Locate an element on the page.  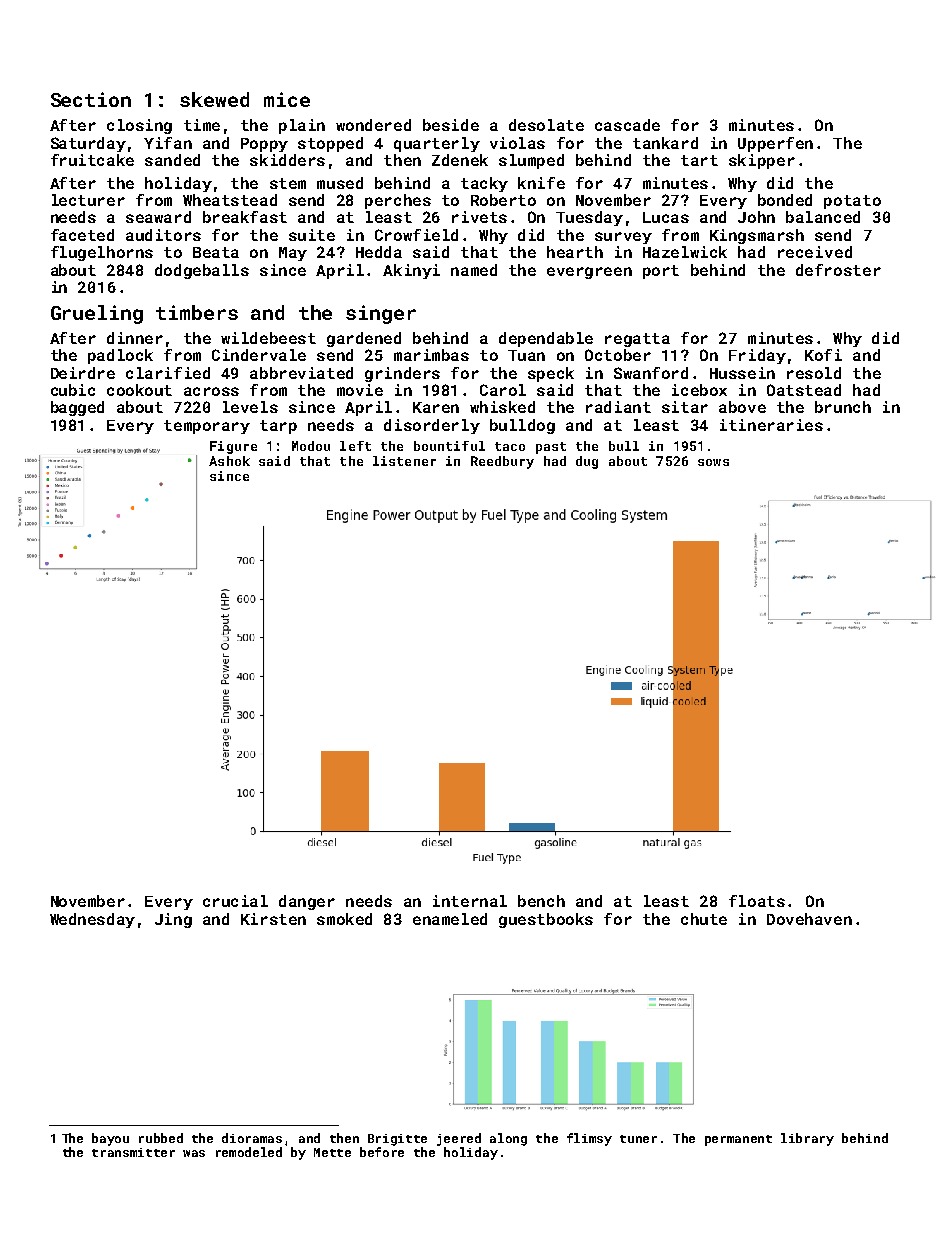
Jing is located at coordinates (173, 920).
